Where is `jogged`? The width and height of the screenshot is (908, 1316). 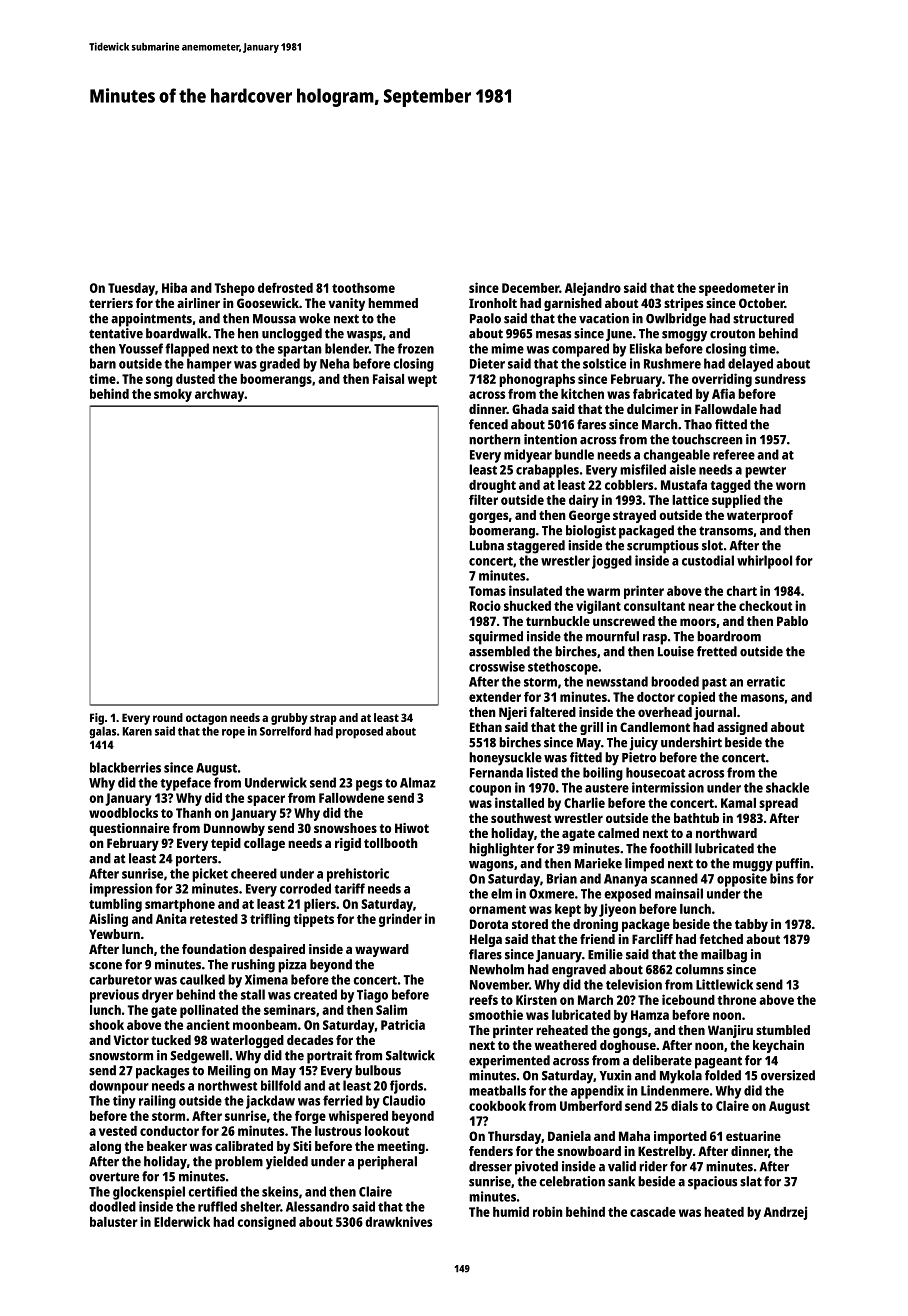
jogged is located at coordinates (612, 562).
